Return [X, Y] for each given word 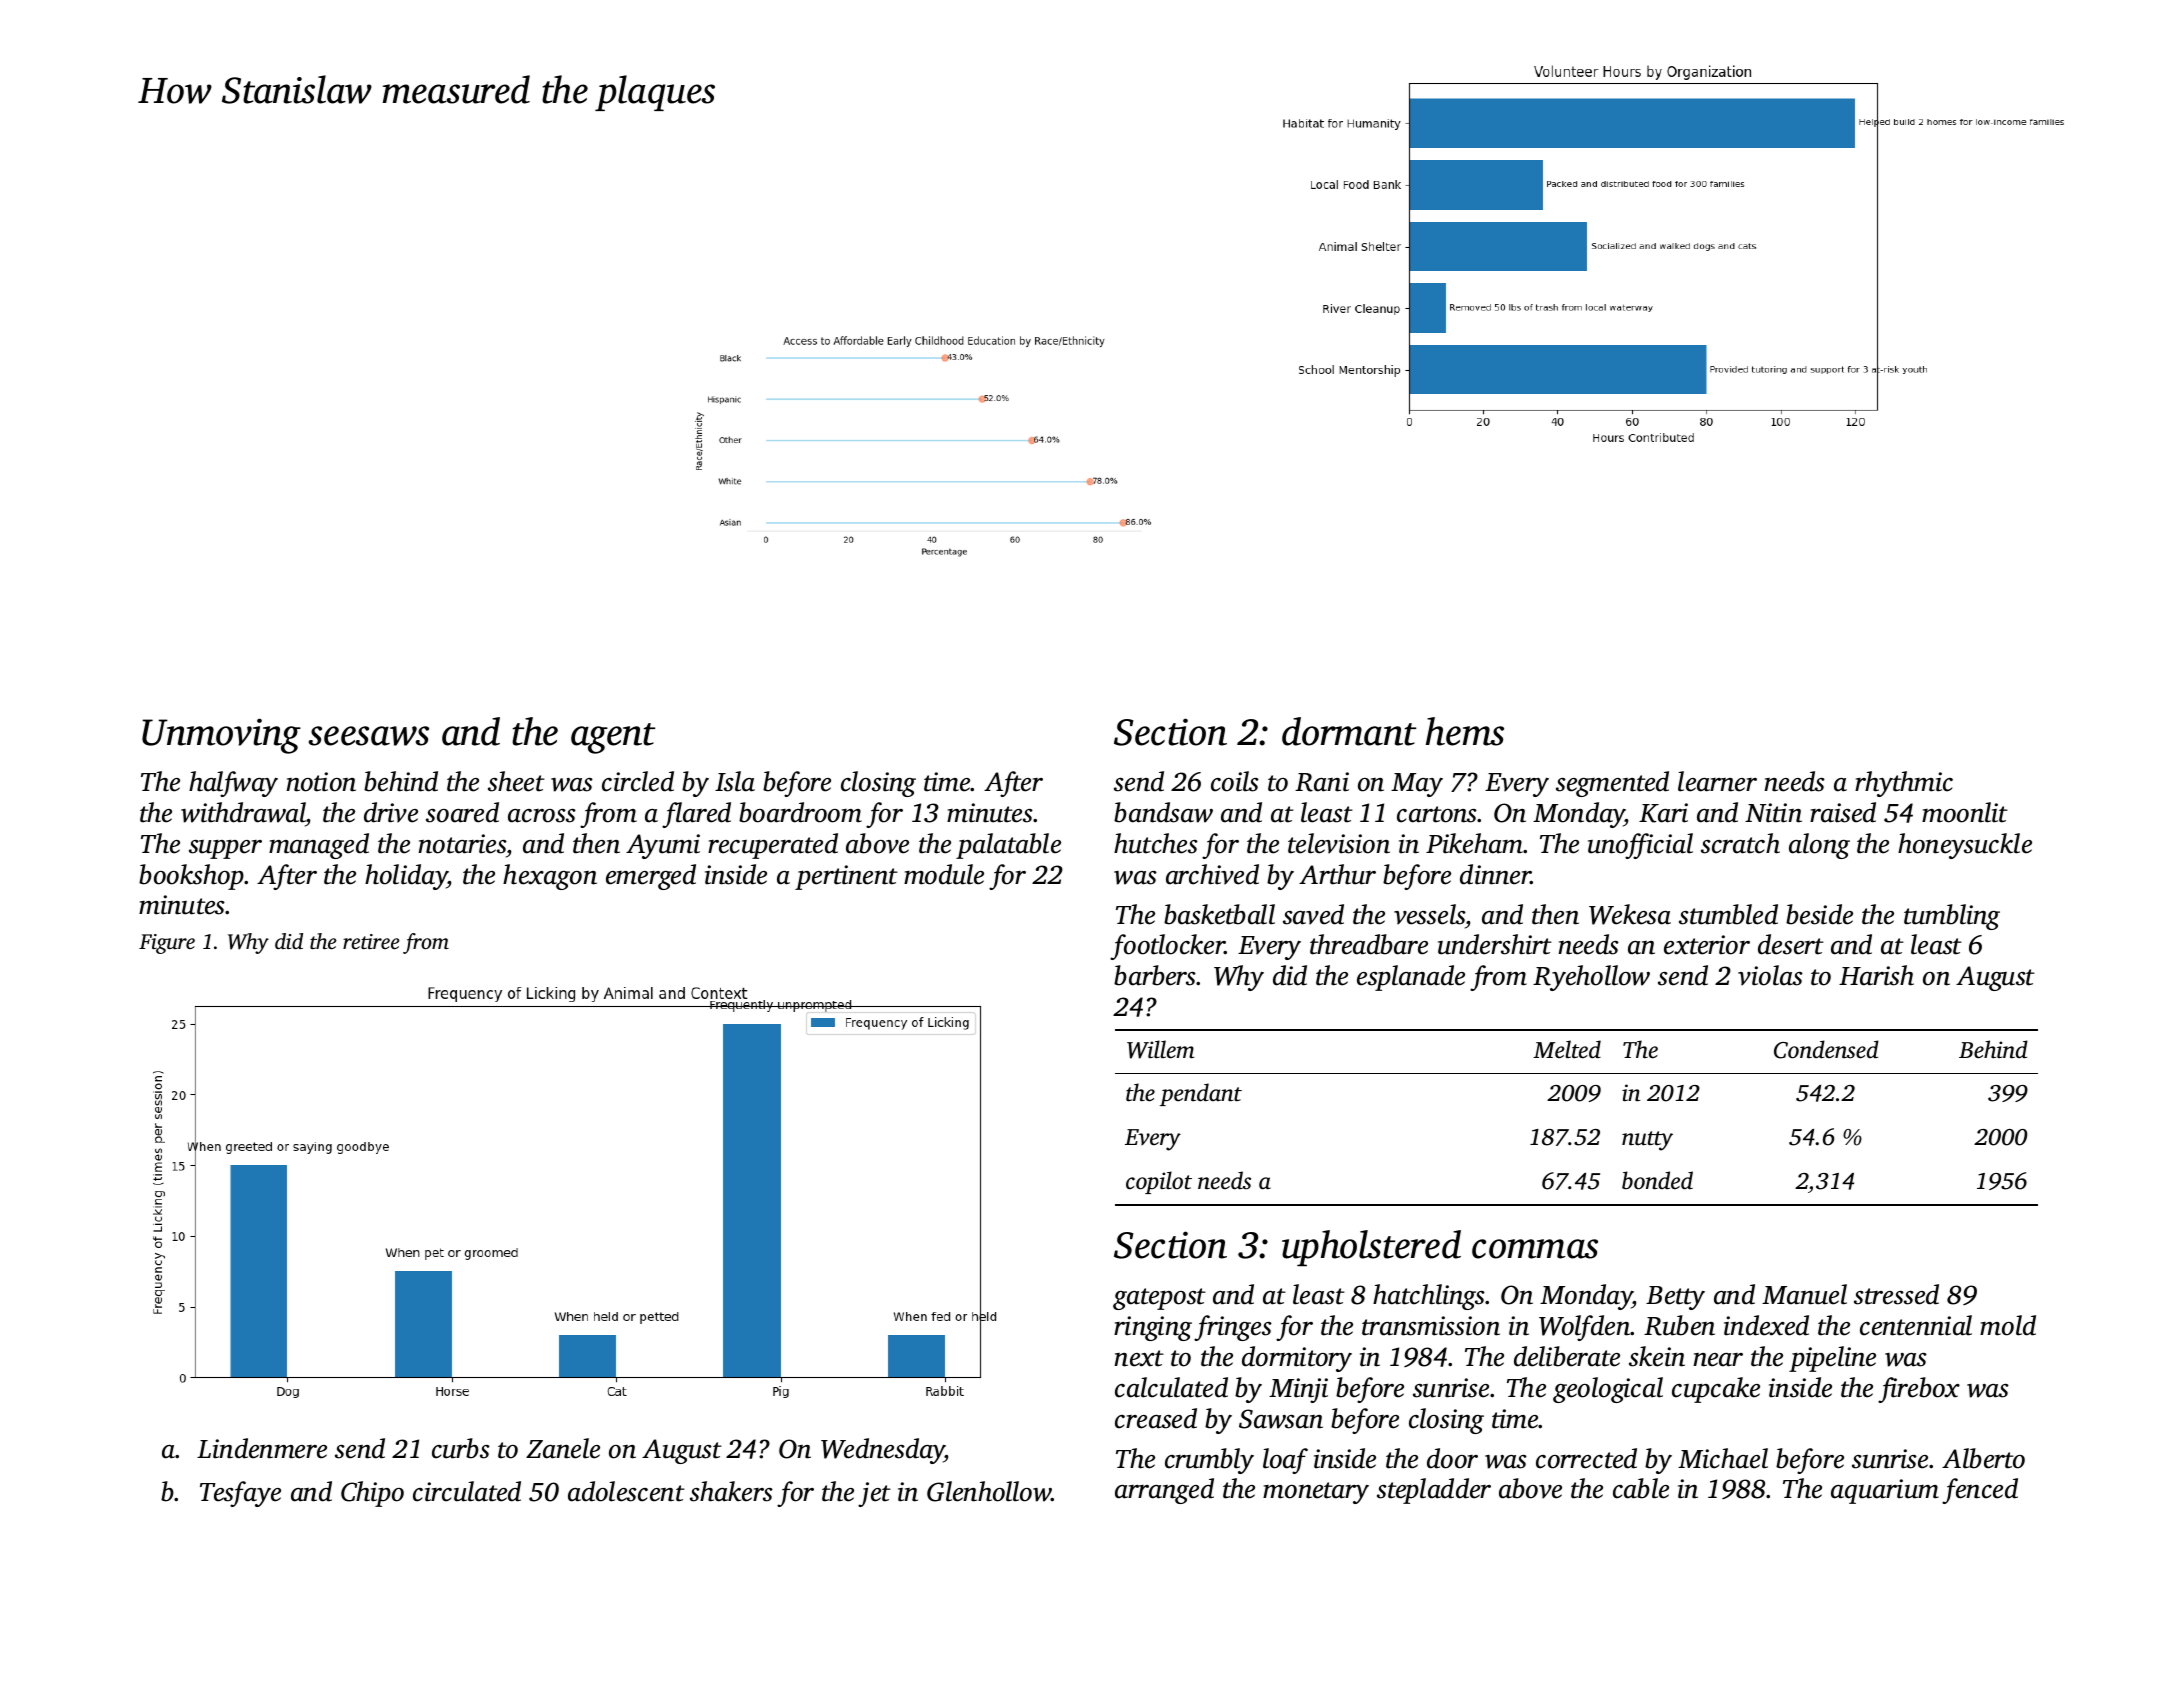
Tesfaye [240, 1494]
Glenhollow [989, 1491]
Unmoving [221, 736]
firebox [1919, 1390]
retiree [371, 941]
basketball [1219, 914]
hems [1465, 731]
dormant [1349, 731]
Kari [1663, 813]
